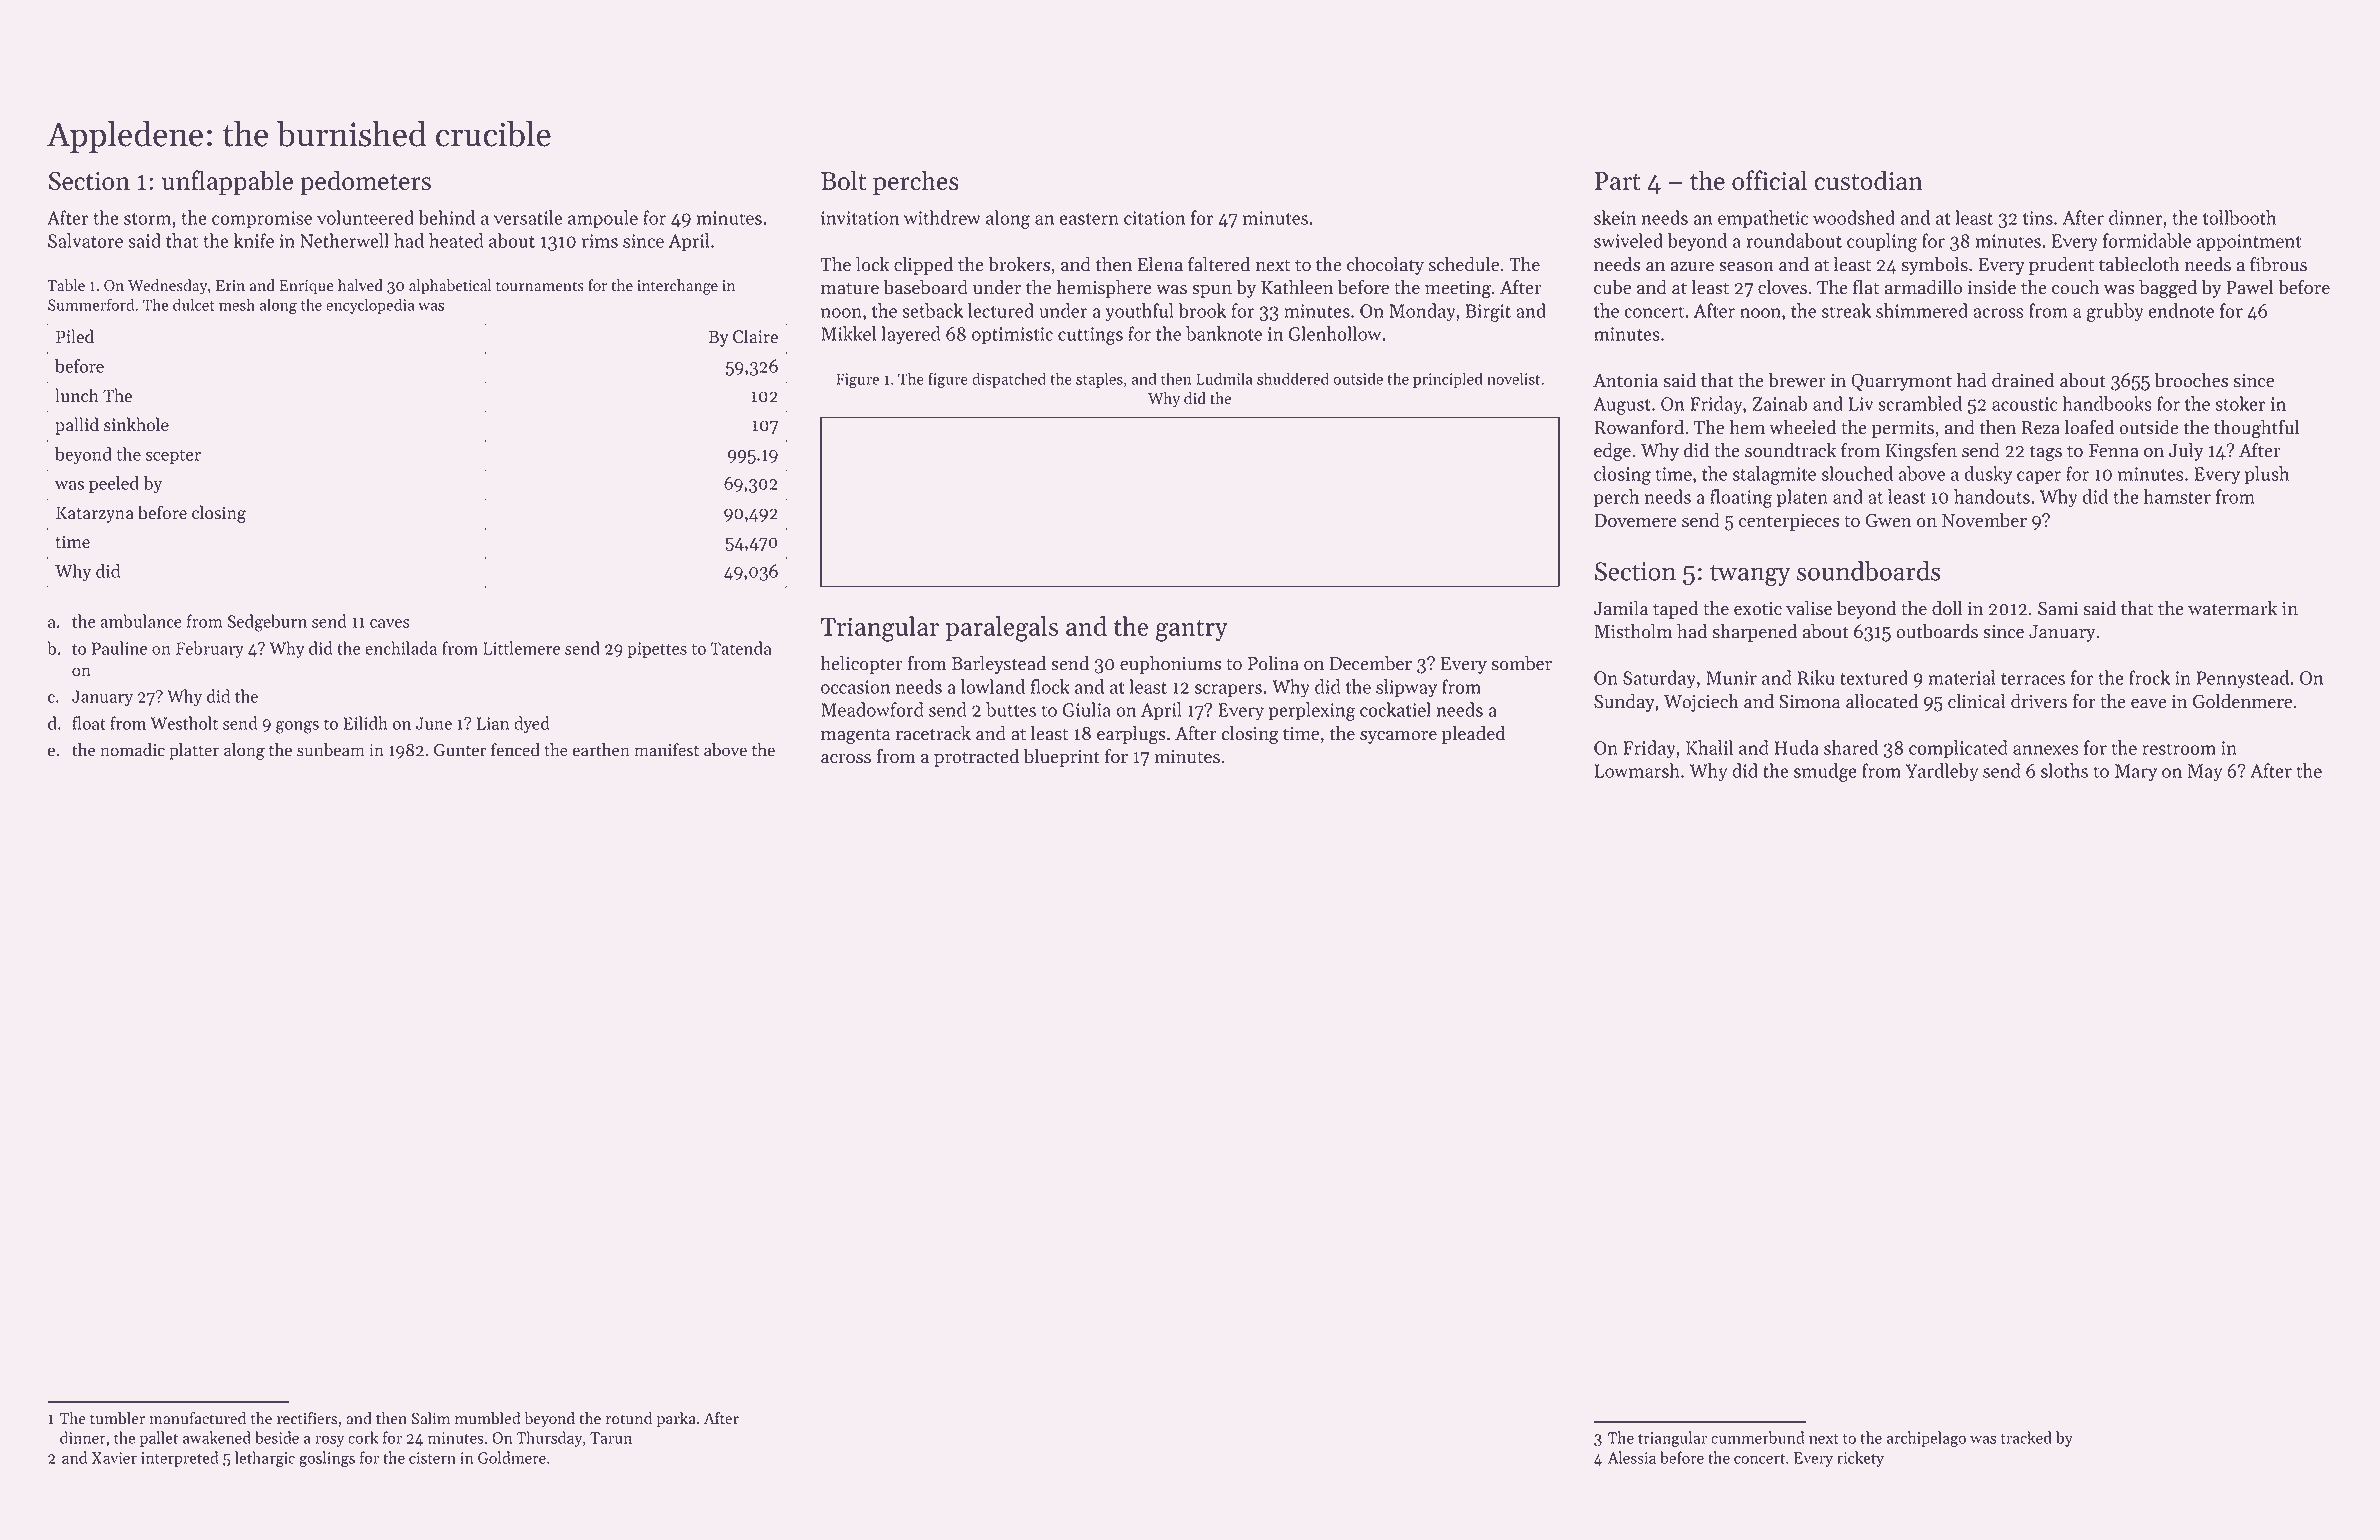  Describe the element at coordinates (1632, 1457) in the document. I see `Alessia` at that location.
